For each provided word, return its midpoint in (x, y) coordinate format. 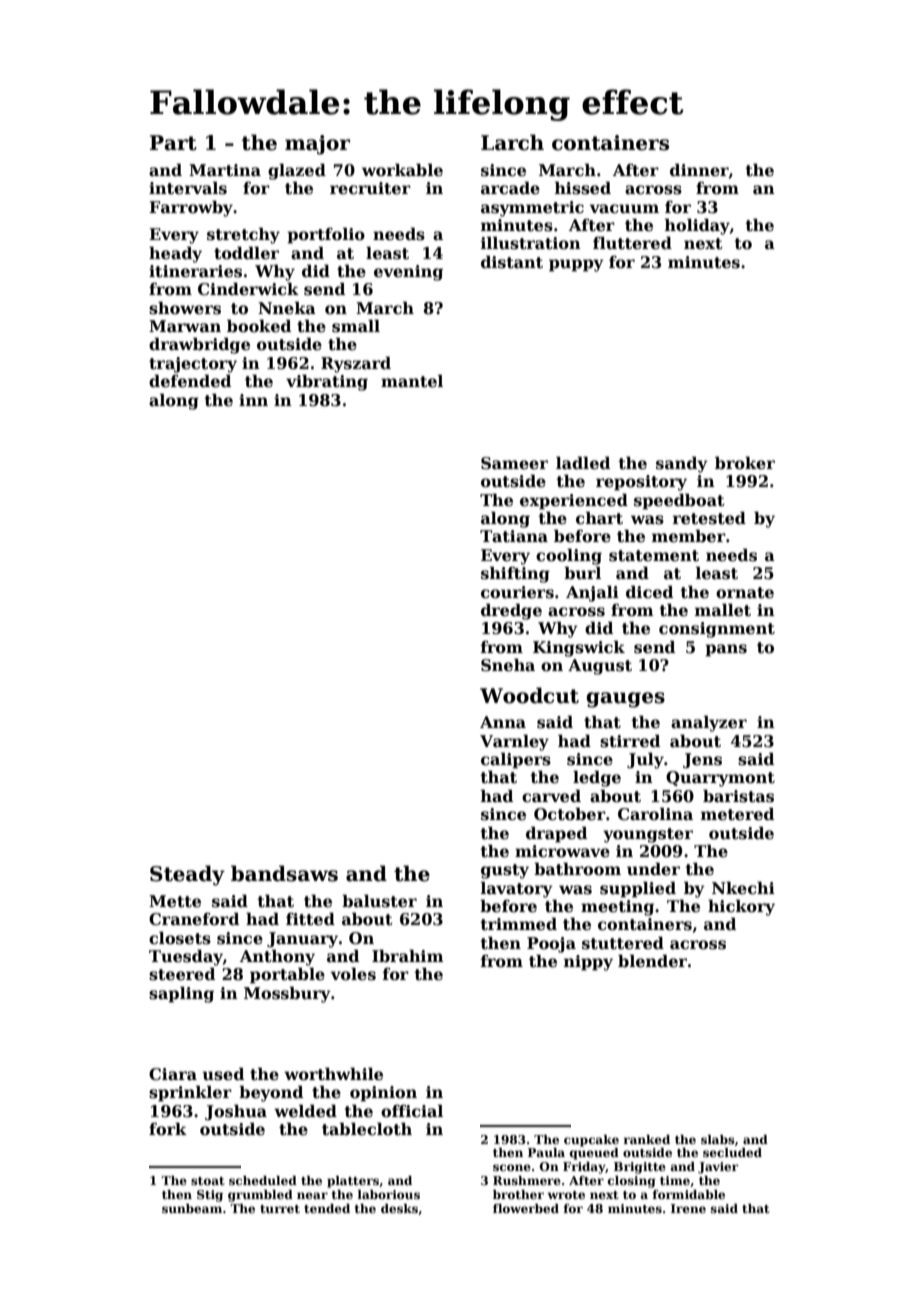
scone (512, 1167)
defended (190, 381)
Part (173, 143)
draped (556, 834)
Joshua (236, 1112)
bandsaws (284, 873)
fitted (310, 919)
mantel (412, 381)
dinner (699, 170)
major (317, 145)
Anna (503, 722)
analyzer (709, 723)
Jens (702, 760)
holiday (697, 226)
